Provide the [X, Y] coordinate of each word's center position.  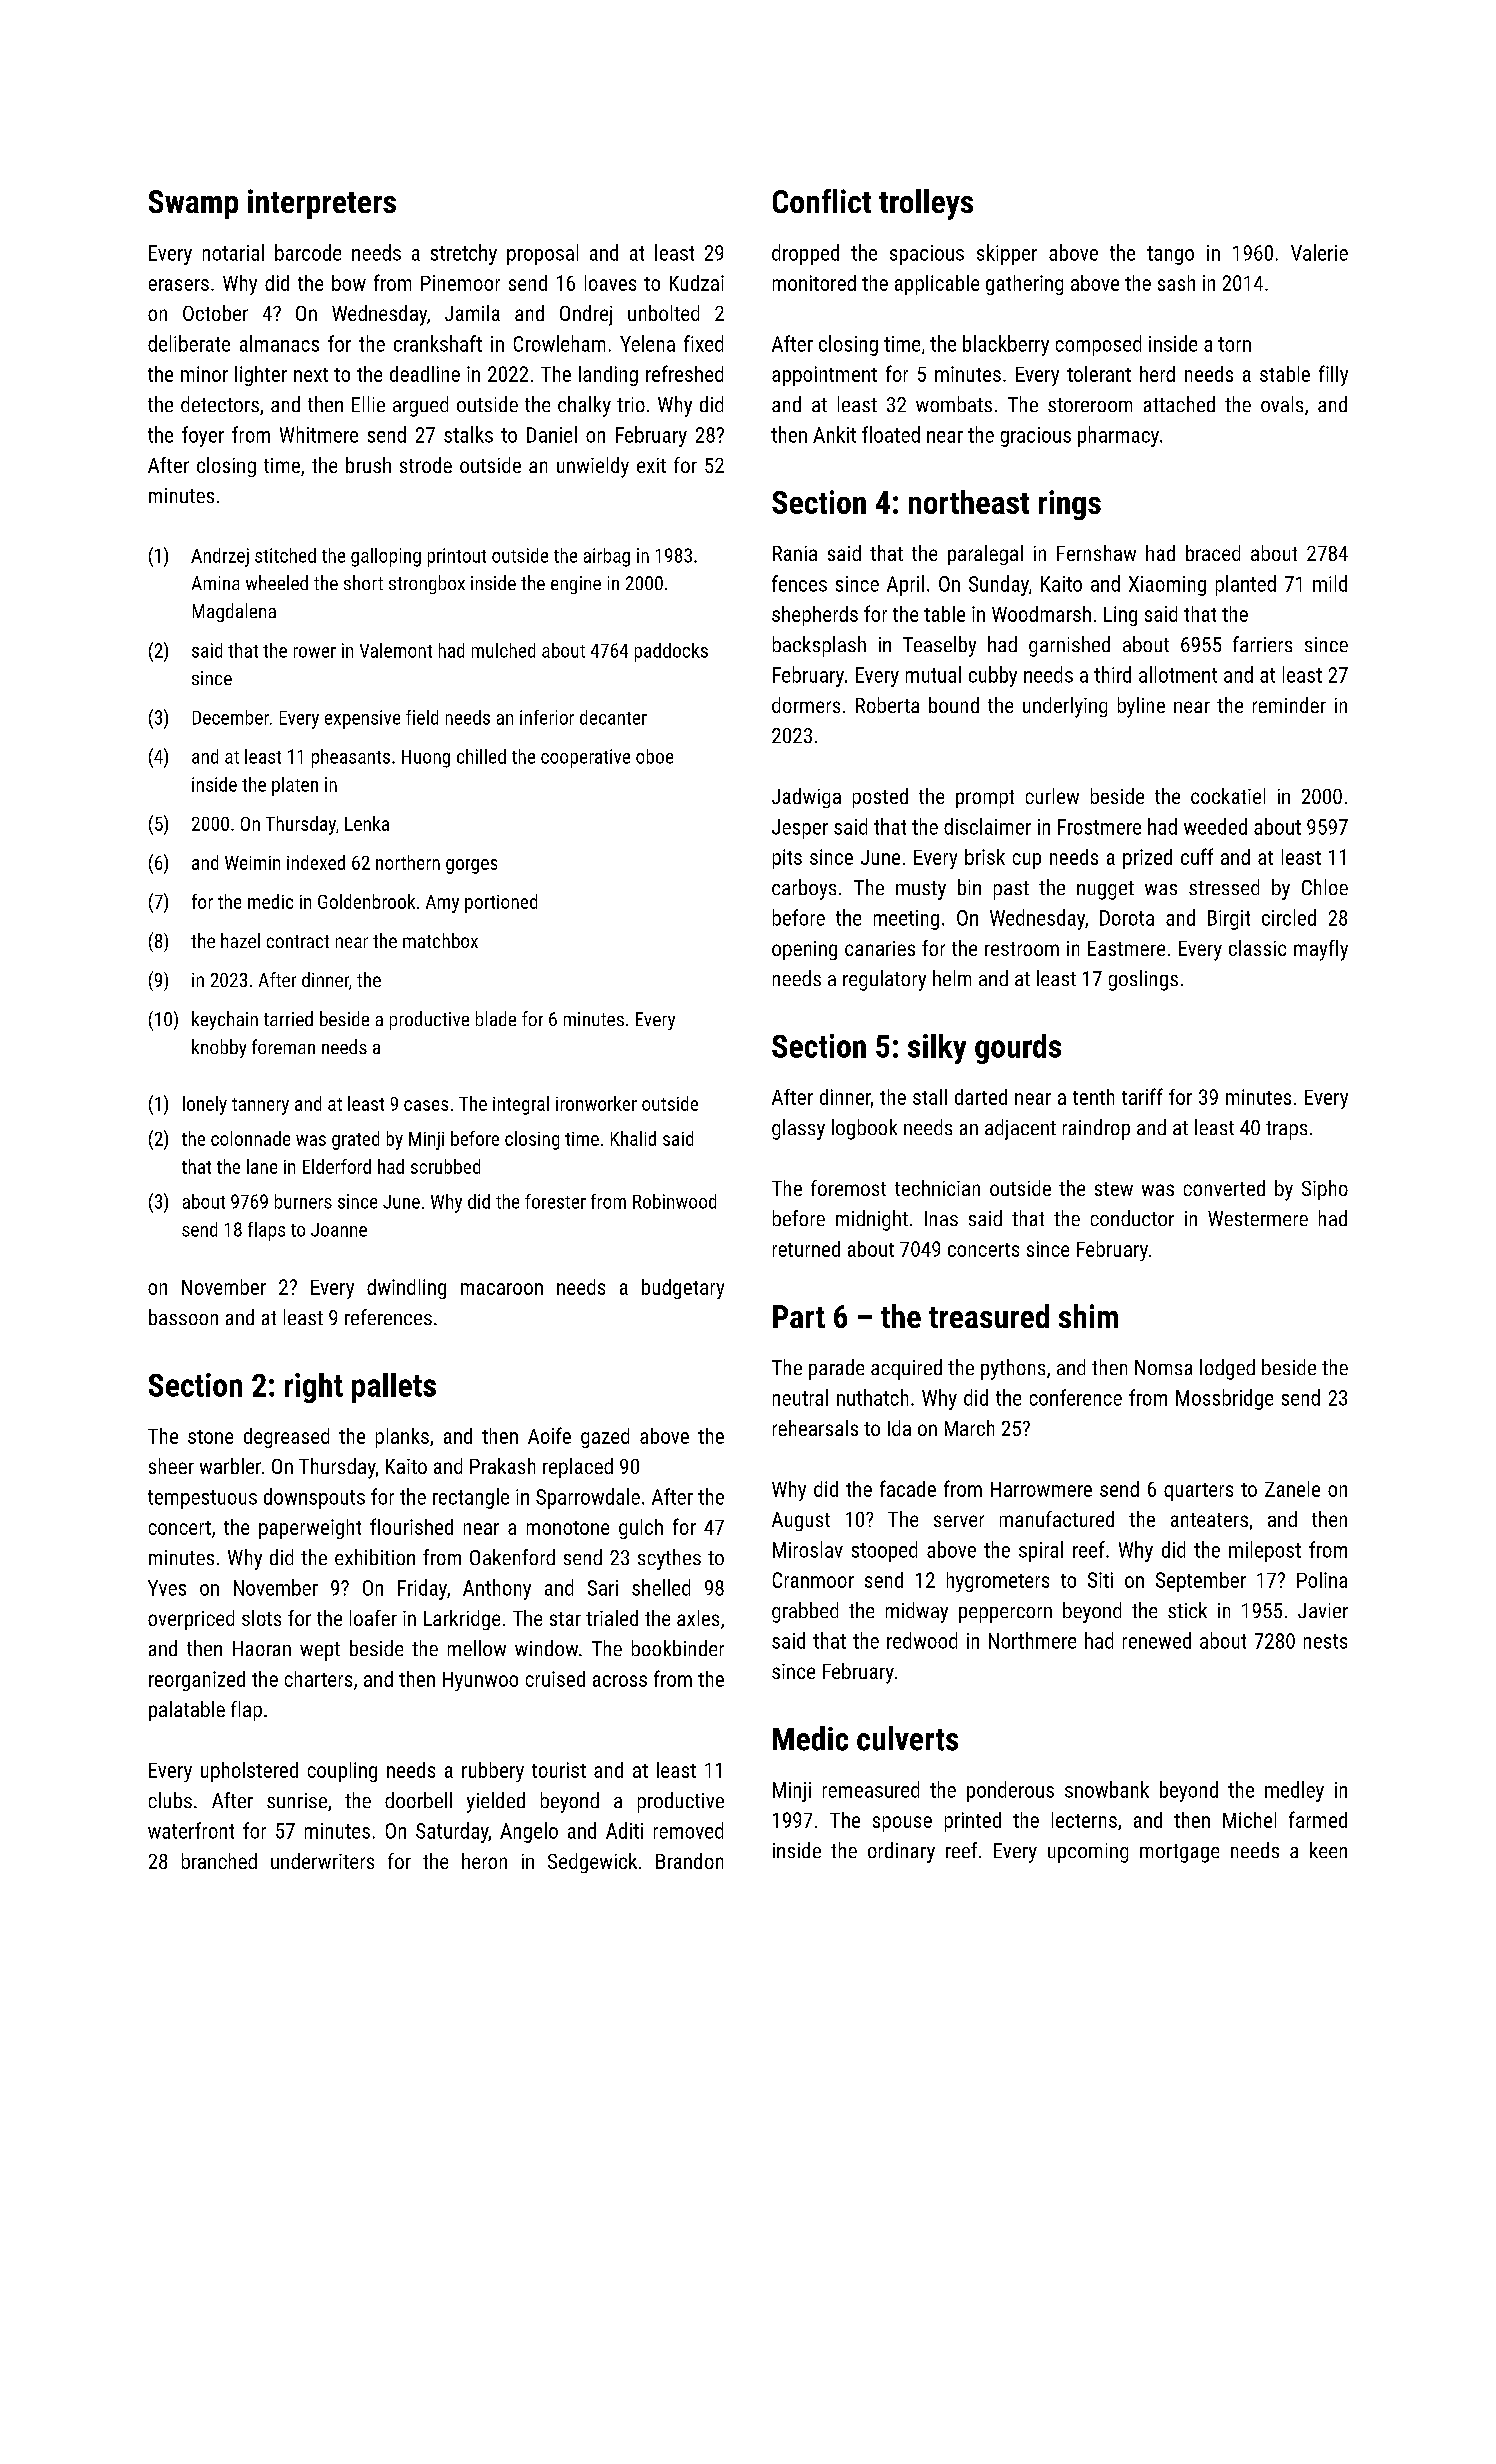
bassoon [183, 1317]
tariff [1142, 1096]
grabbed [805, 1612]
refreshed [684, 373]
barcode [308, 252]
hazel [240, 940]
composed [1098, 345]
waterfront [191, 1830]
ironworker [596, 1103]
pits [787, 859]
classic [1257, 948]
